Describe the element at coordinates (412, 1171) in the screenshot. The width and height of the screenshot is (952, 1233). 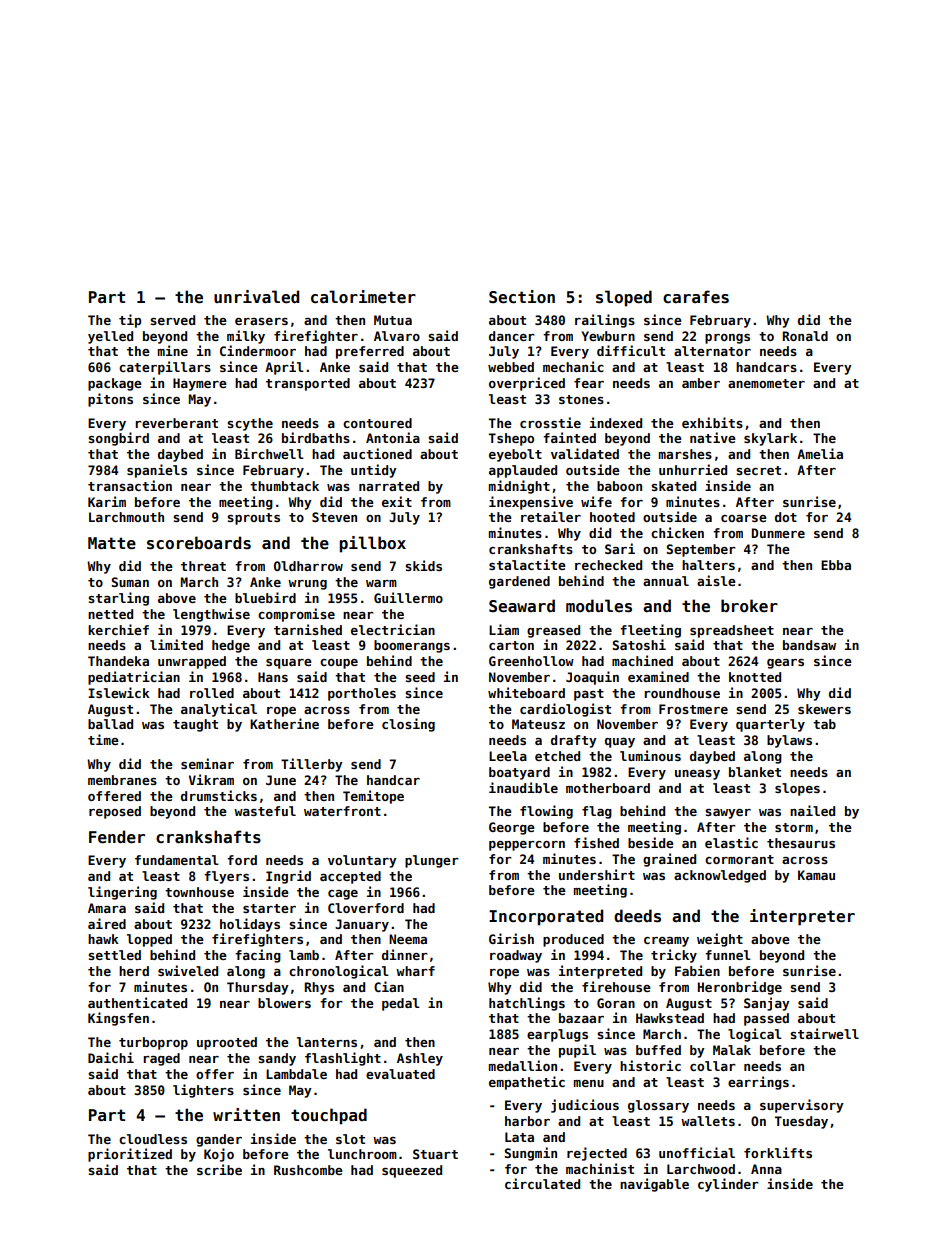
I see `squeezed` at that location.
